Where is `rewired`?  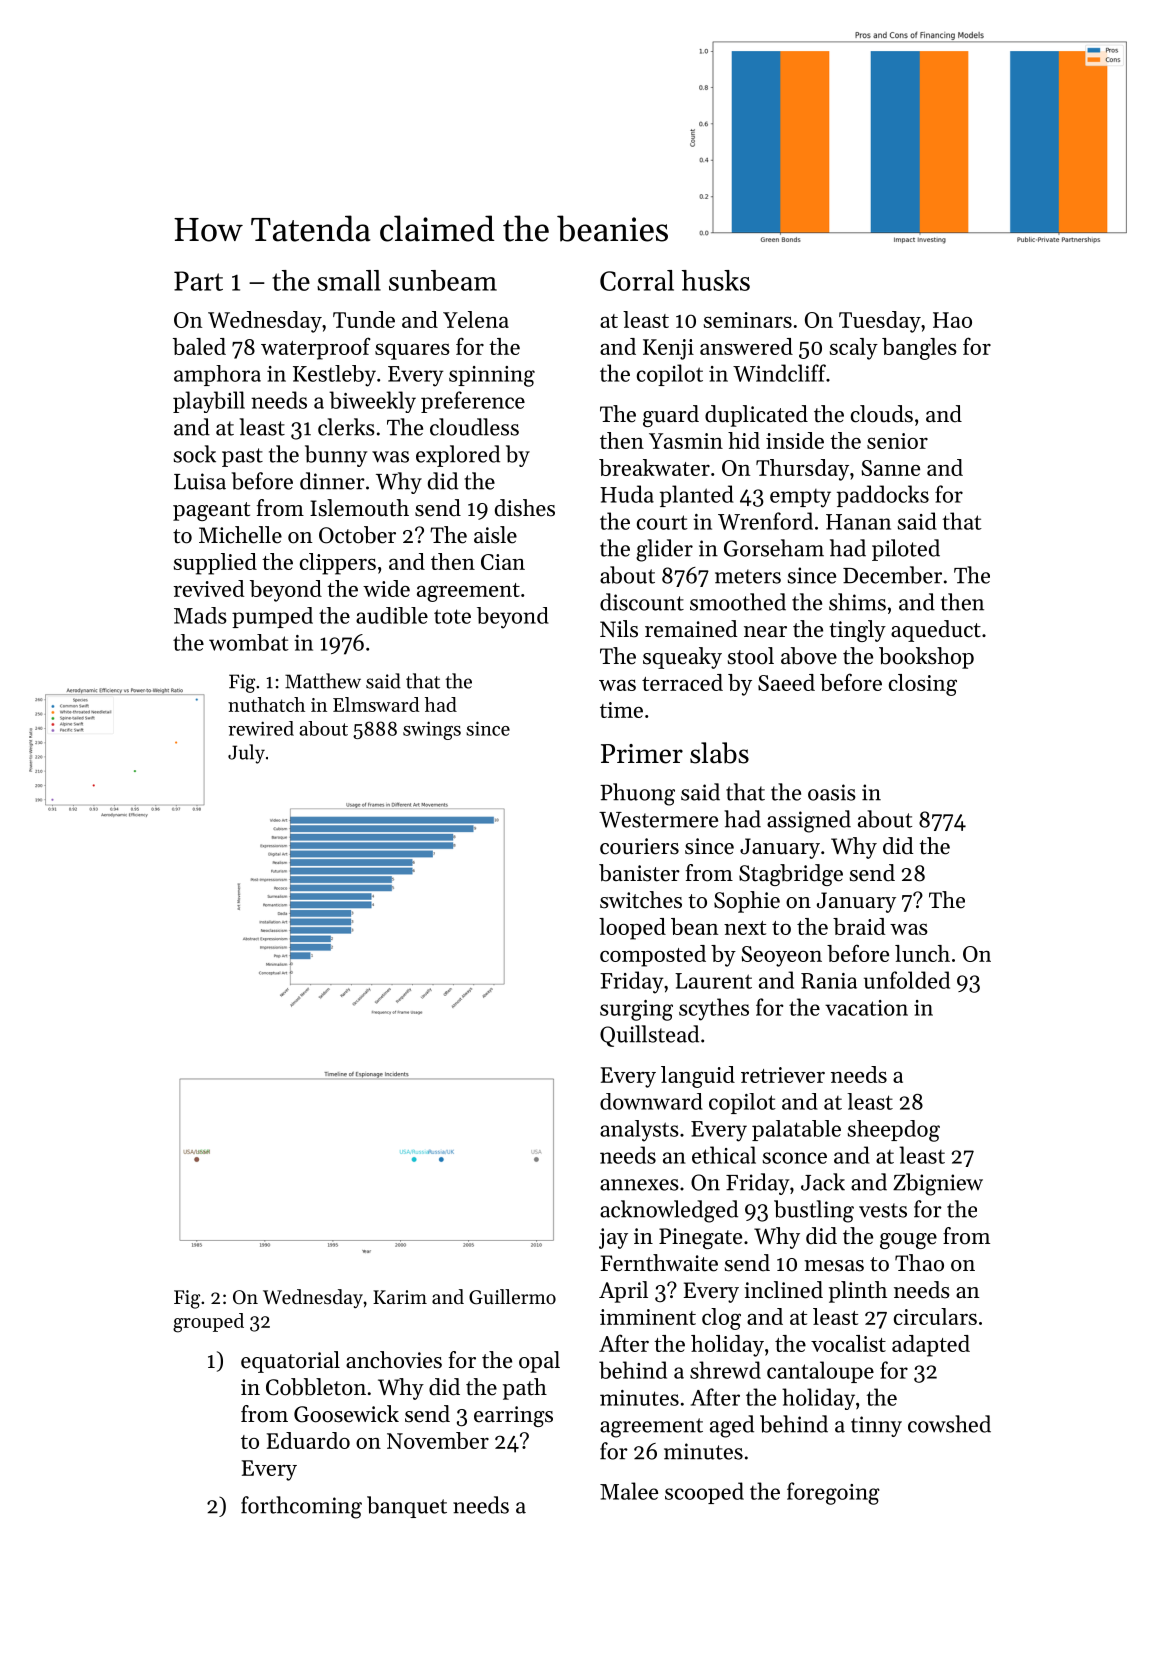
rewired is located at coordinates (261, 728).
